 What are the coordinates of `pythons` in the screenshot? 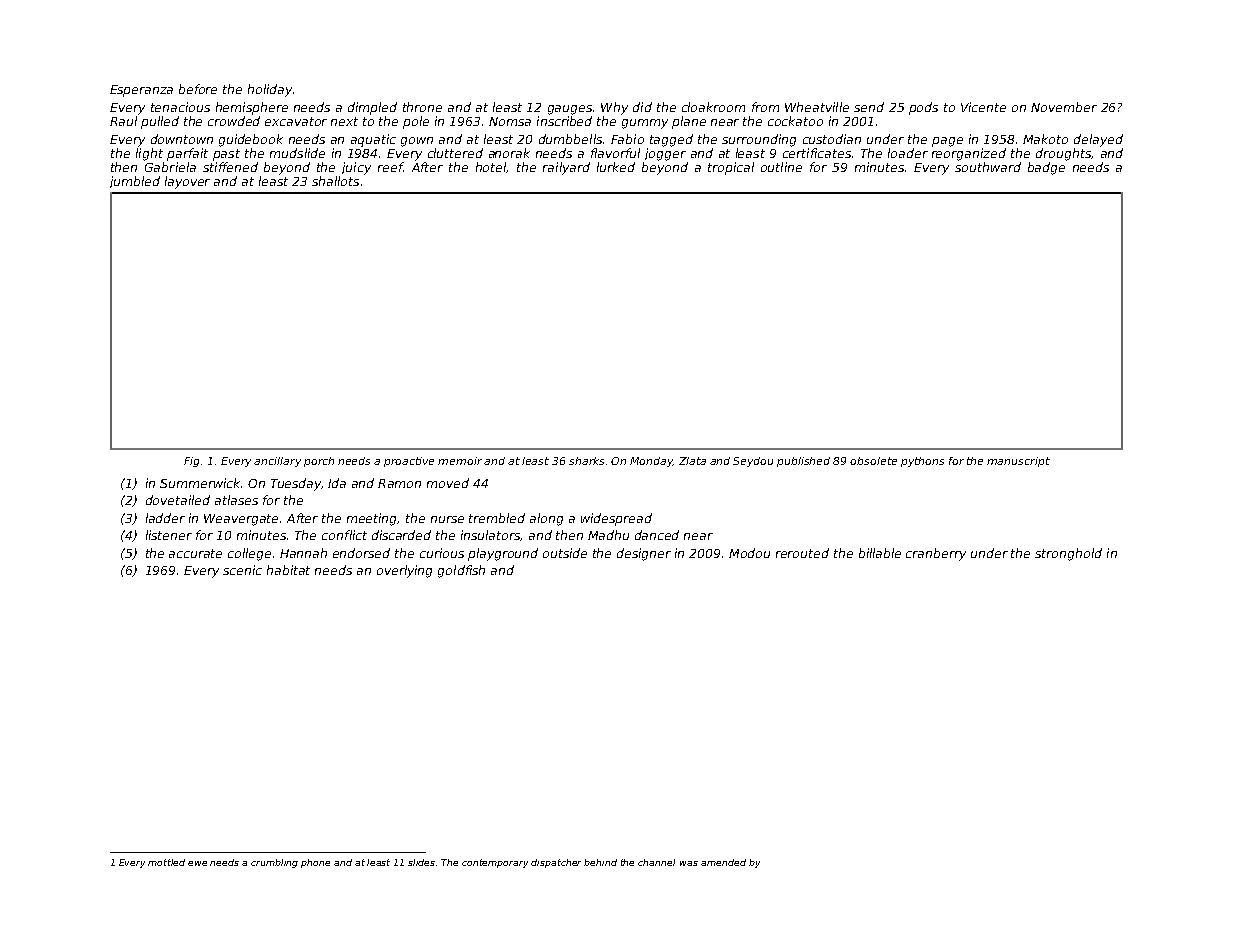 It's located at (922, 462).
